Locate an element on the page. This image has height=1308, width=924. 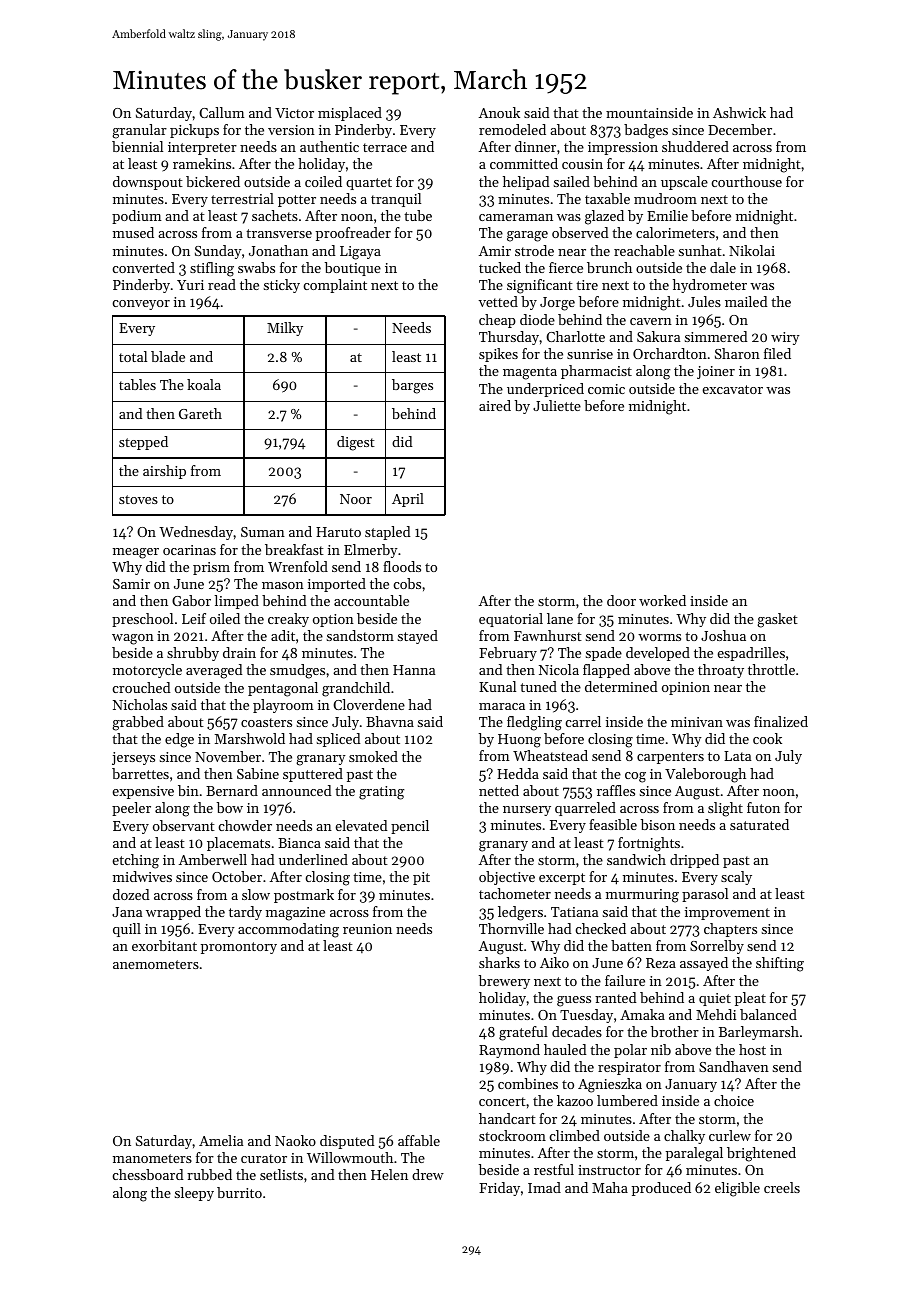
drew is located at coordinates (428, 1174).
